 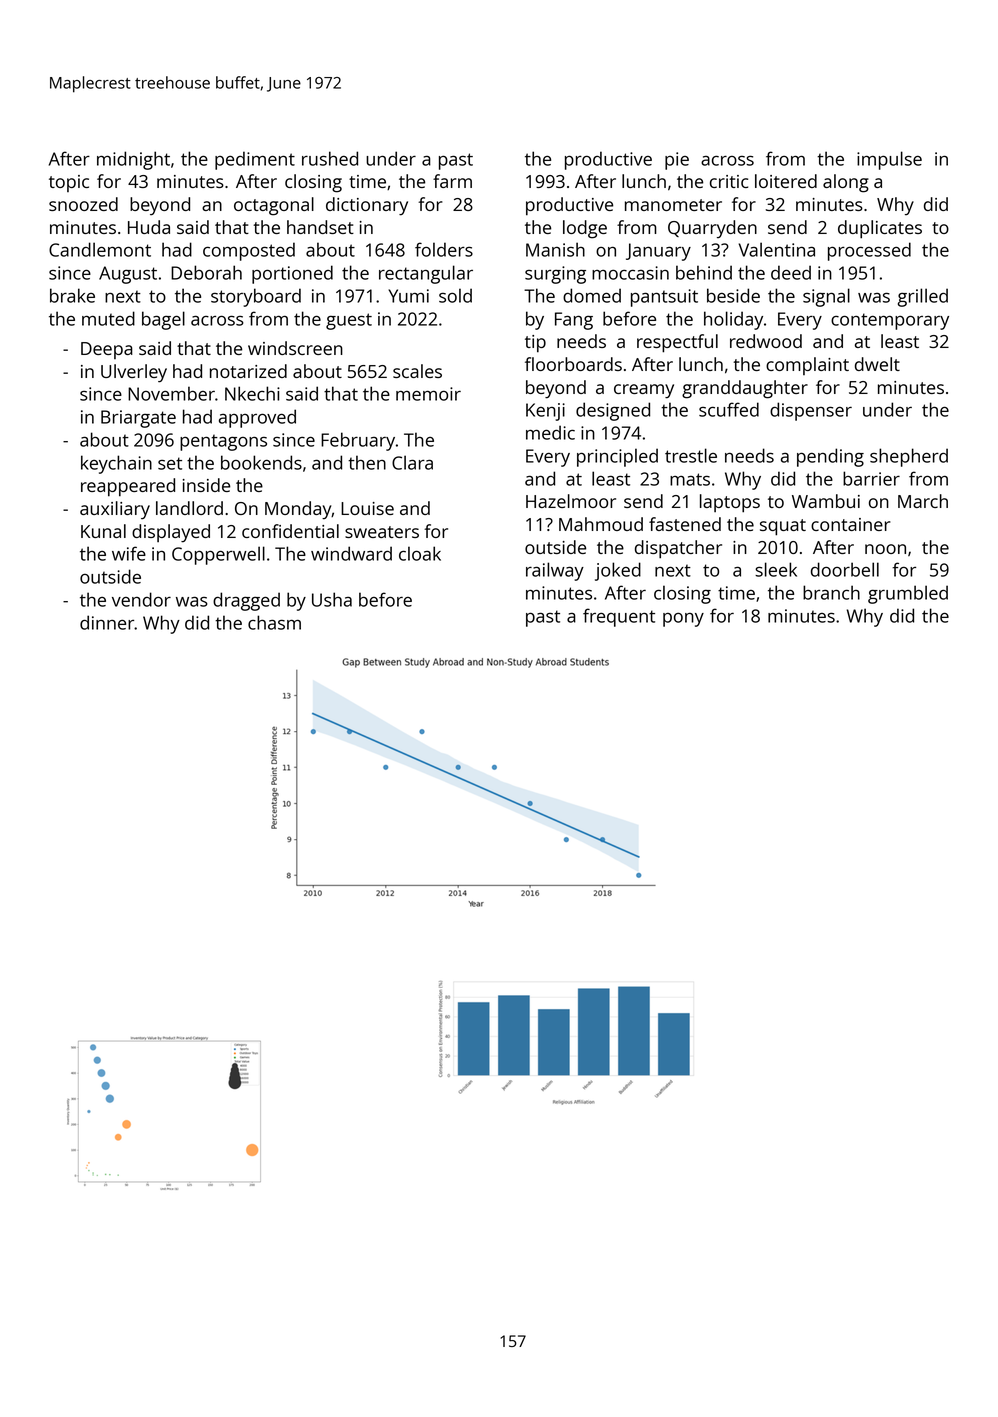 What do you see at coordinates (550, 432) in the screenshot?
I see `medic` at bounding box center [550, 432].
